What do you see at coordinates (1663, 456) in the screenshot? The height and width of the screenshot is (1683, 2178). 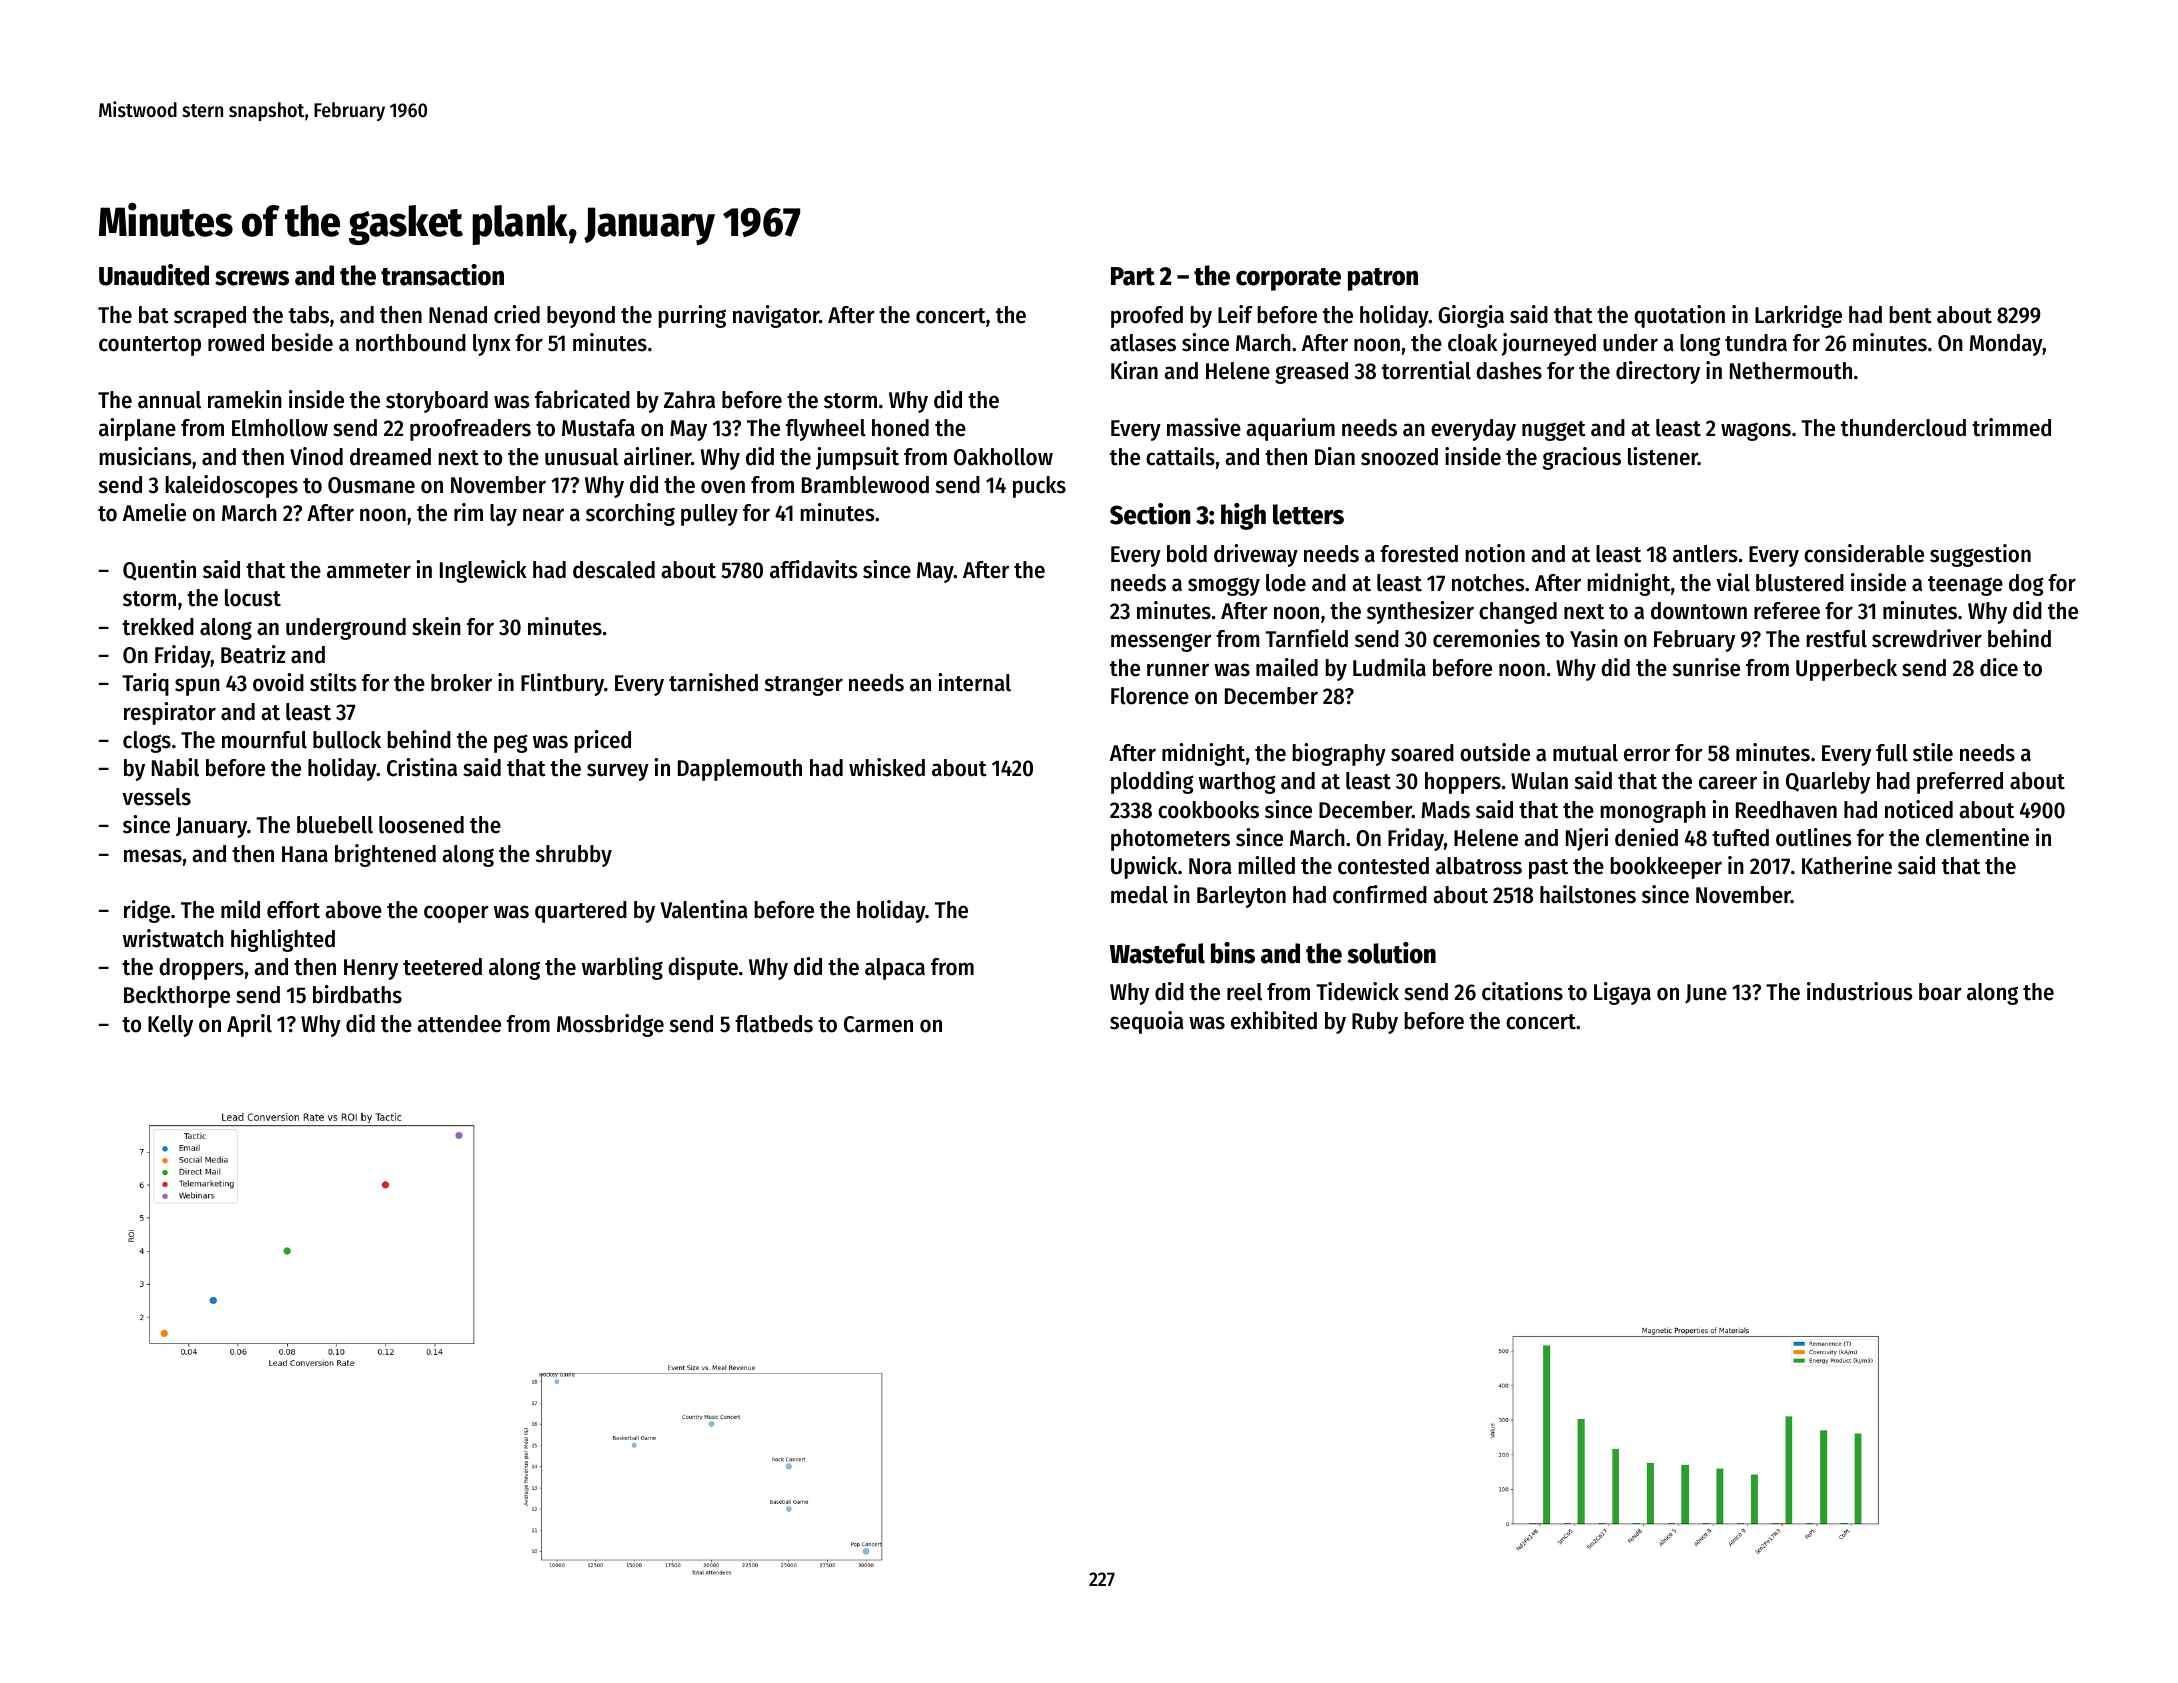 I see `listener` at bounding box center [1663, 456].
